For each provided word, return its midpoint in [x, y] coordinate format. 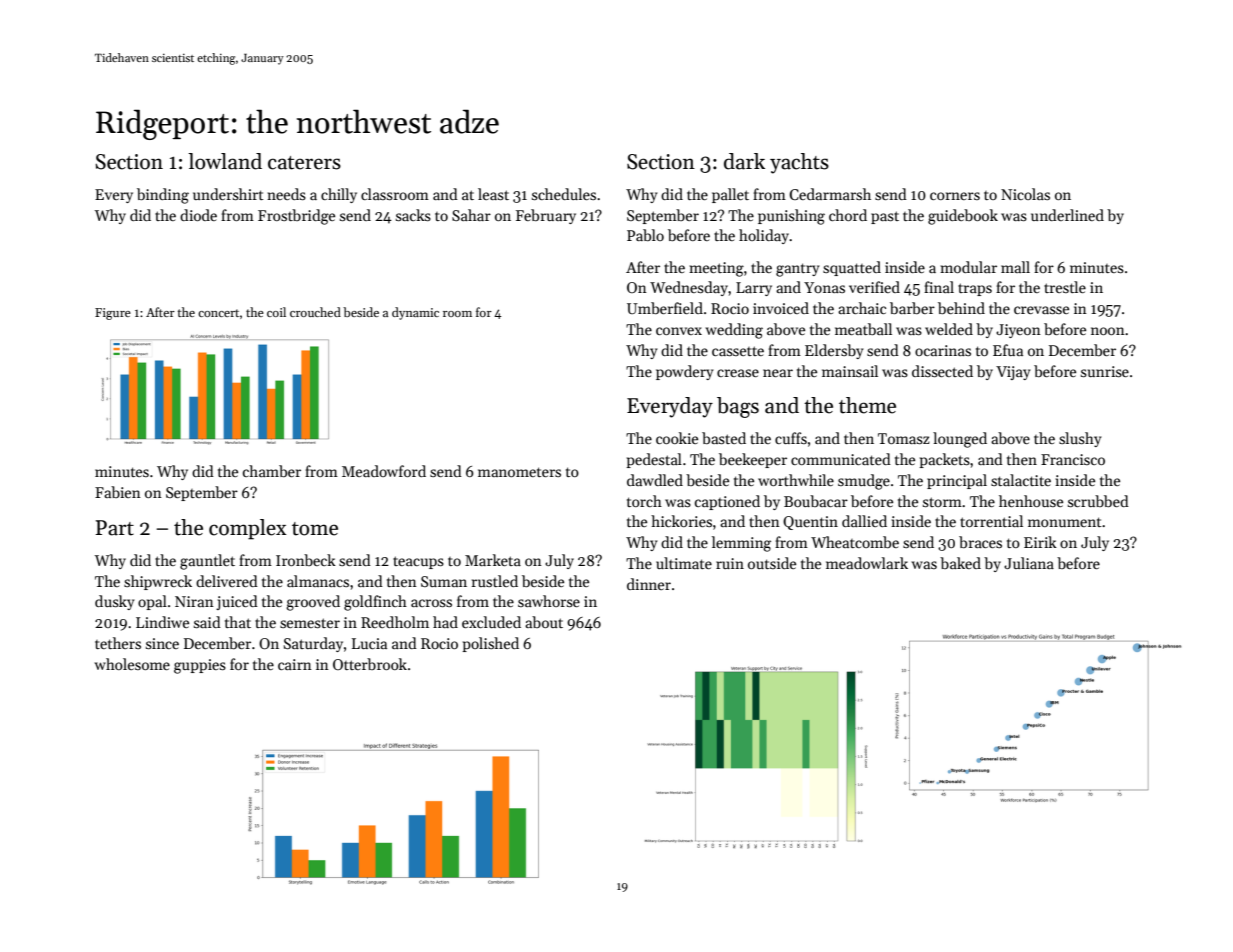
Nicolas [1025, 194]
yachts [799, 163]
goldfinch [375, 603]
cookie [677, 438]
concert [218, 313]
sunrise [1105, 371]
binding [163, 196]
